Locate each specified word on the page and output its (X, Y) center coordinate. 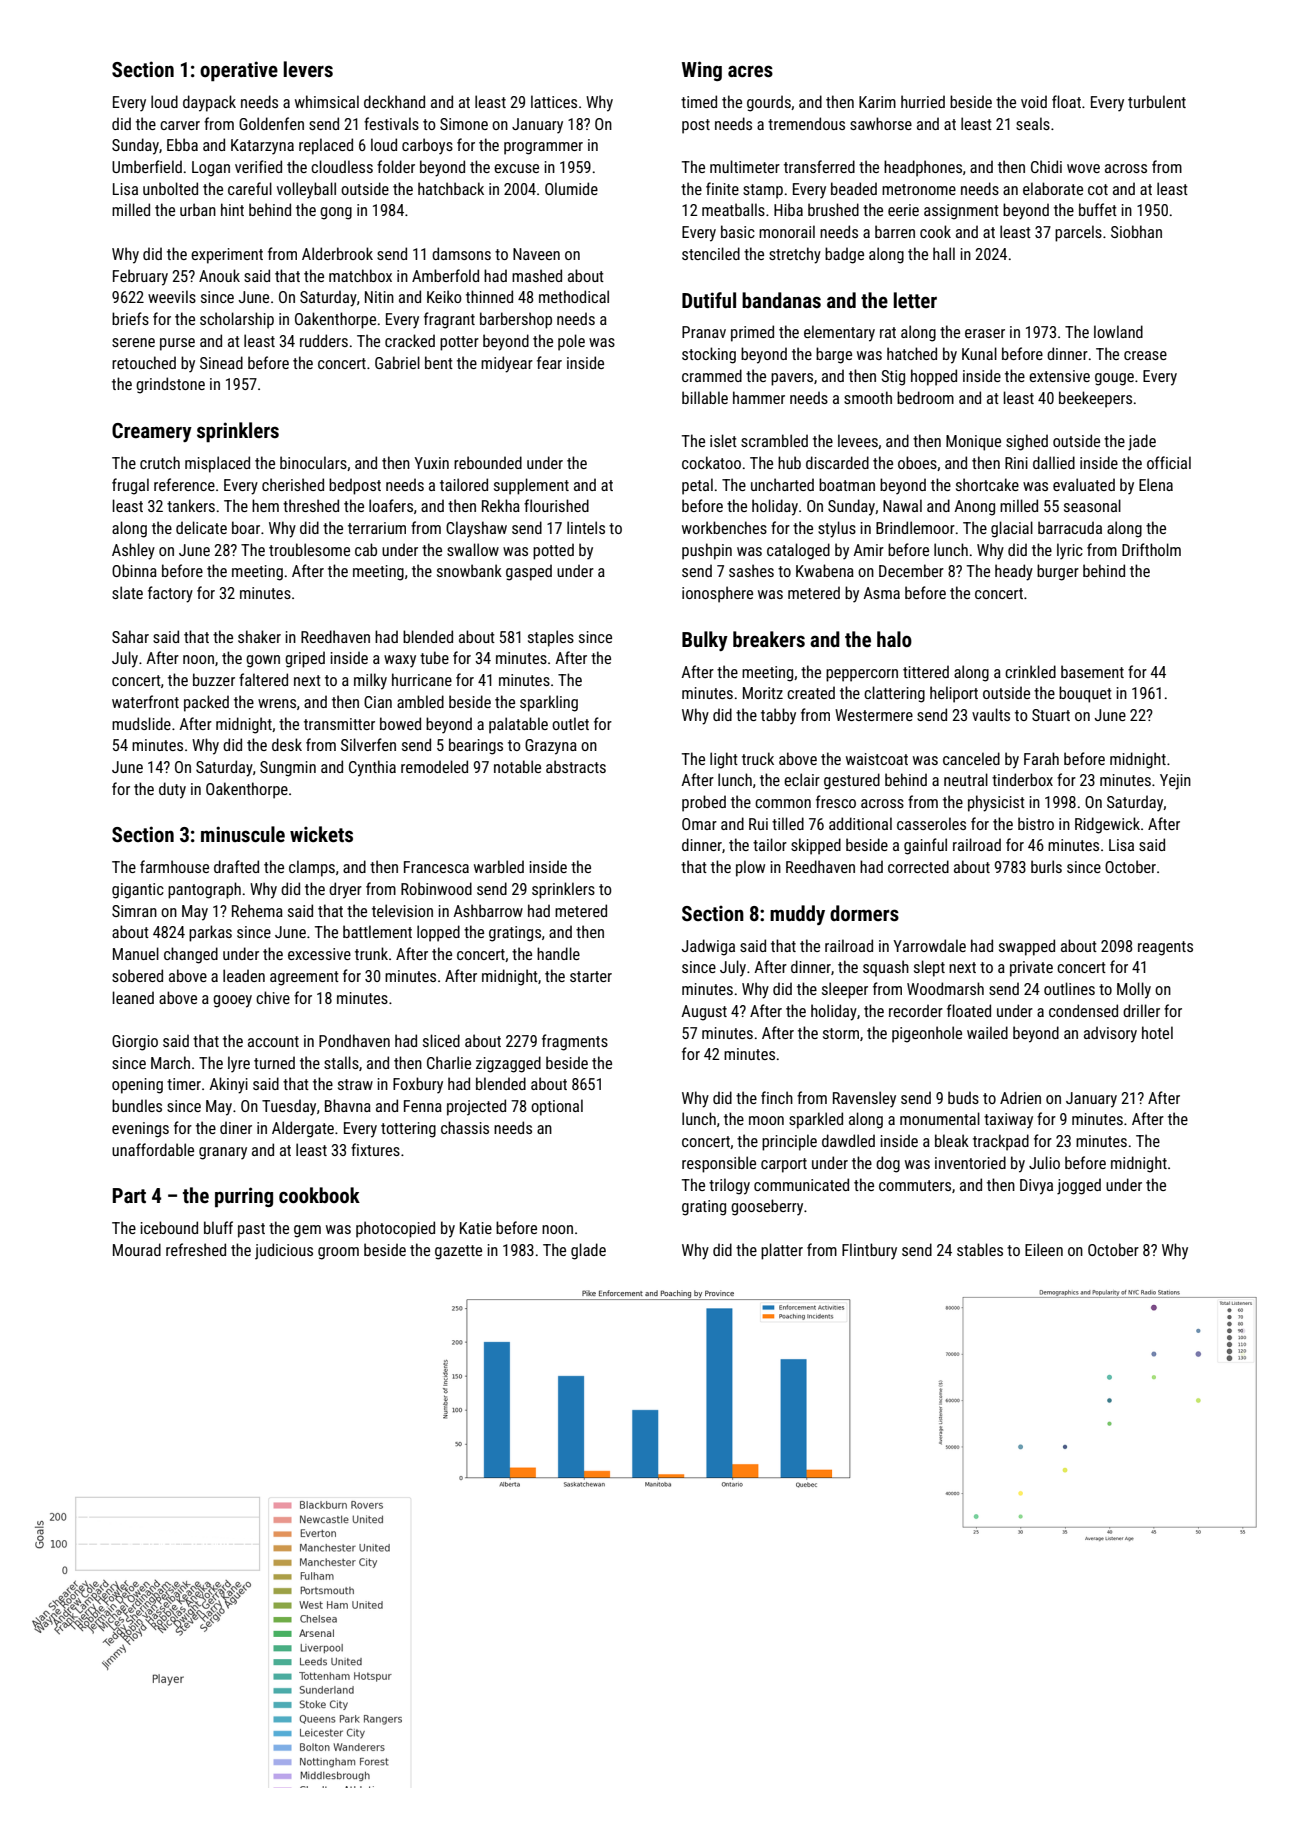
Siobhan (1136, 231)
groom (338, 1253)
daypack (209, 103)
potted (553, 551)
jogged (1079, 1186)
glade (588, 1251)
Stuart (1051, 715)
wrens (277, 703)
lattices (554, 101)
